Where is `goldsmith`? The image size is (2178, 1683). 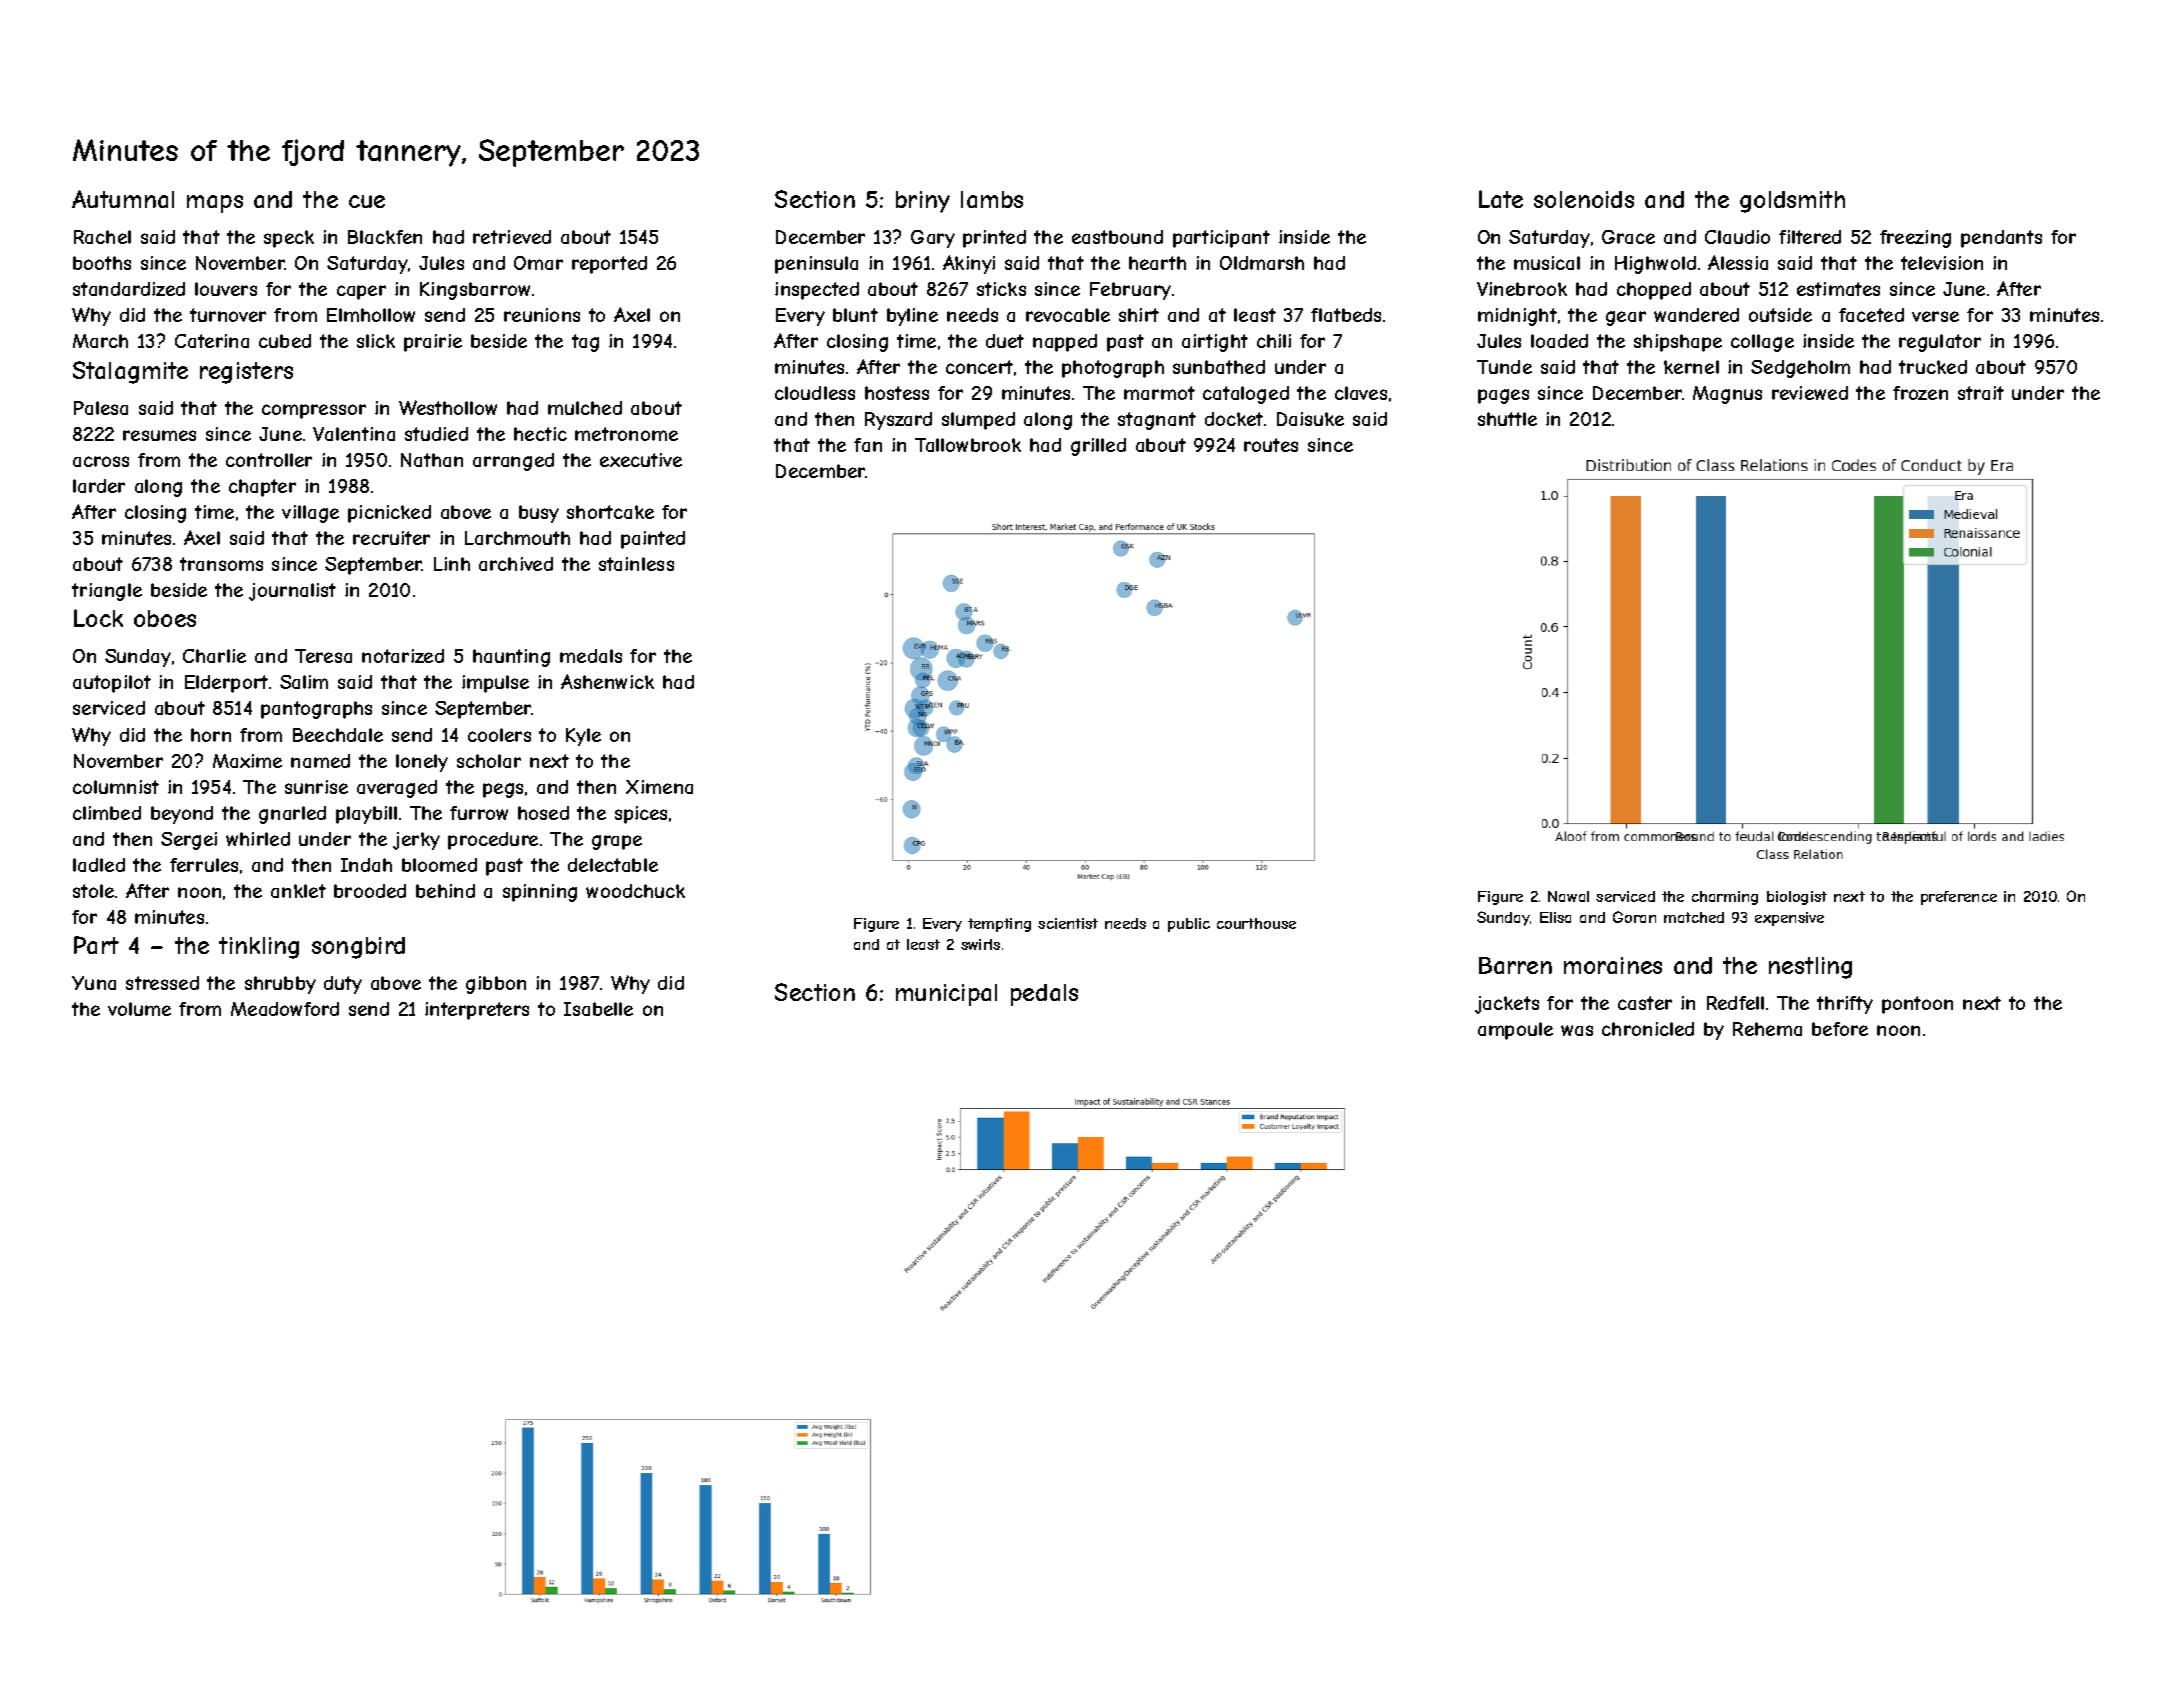 goldsmith is located at coordinates (1792, 202).
